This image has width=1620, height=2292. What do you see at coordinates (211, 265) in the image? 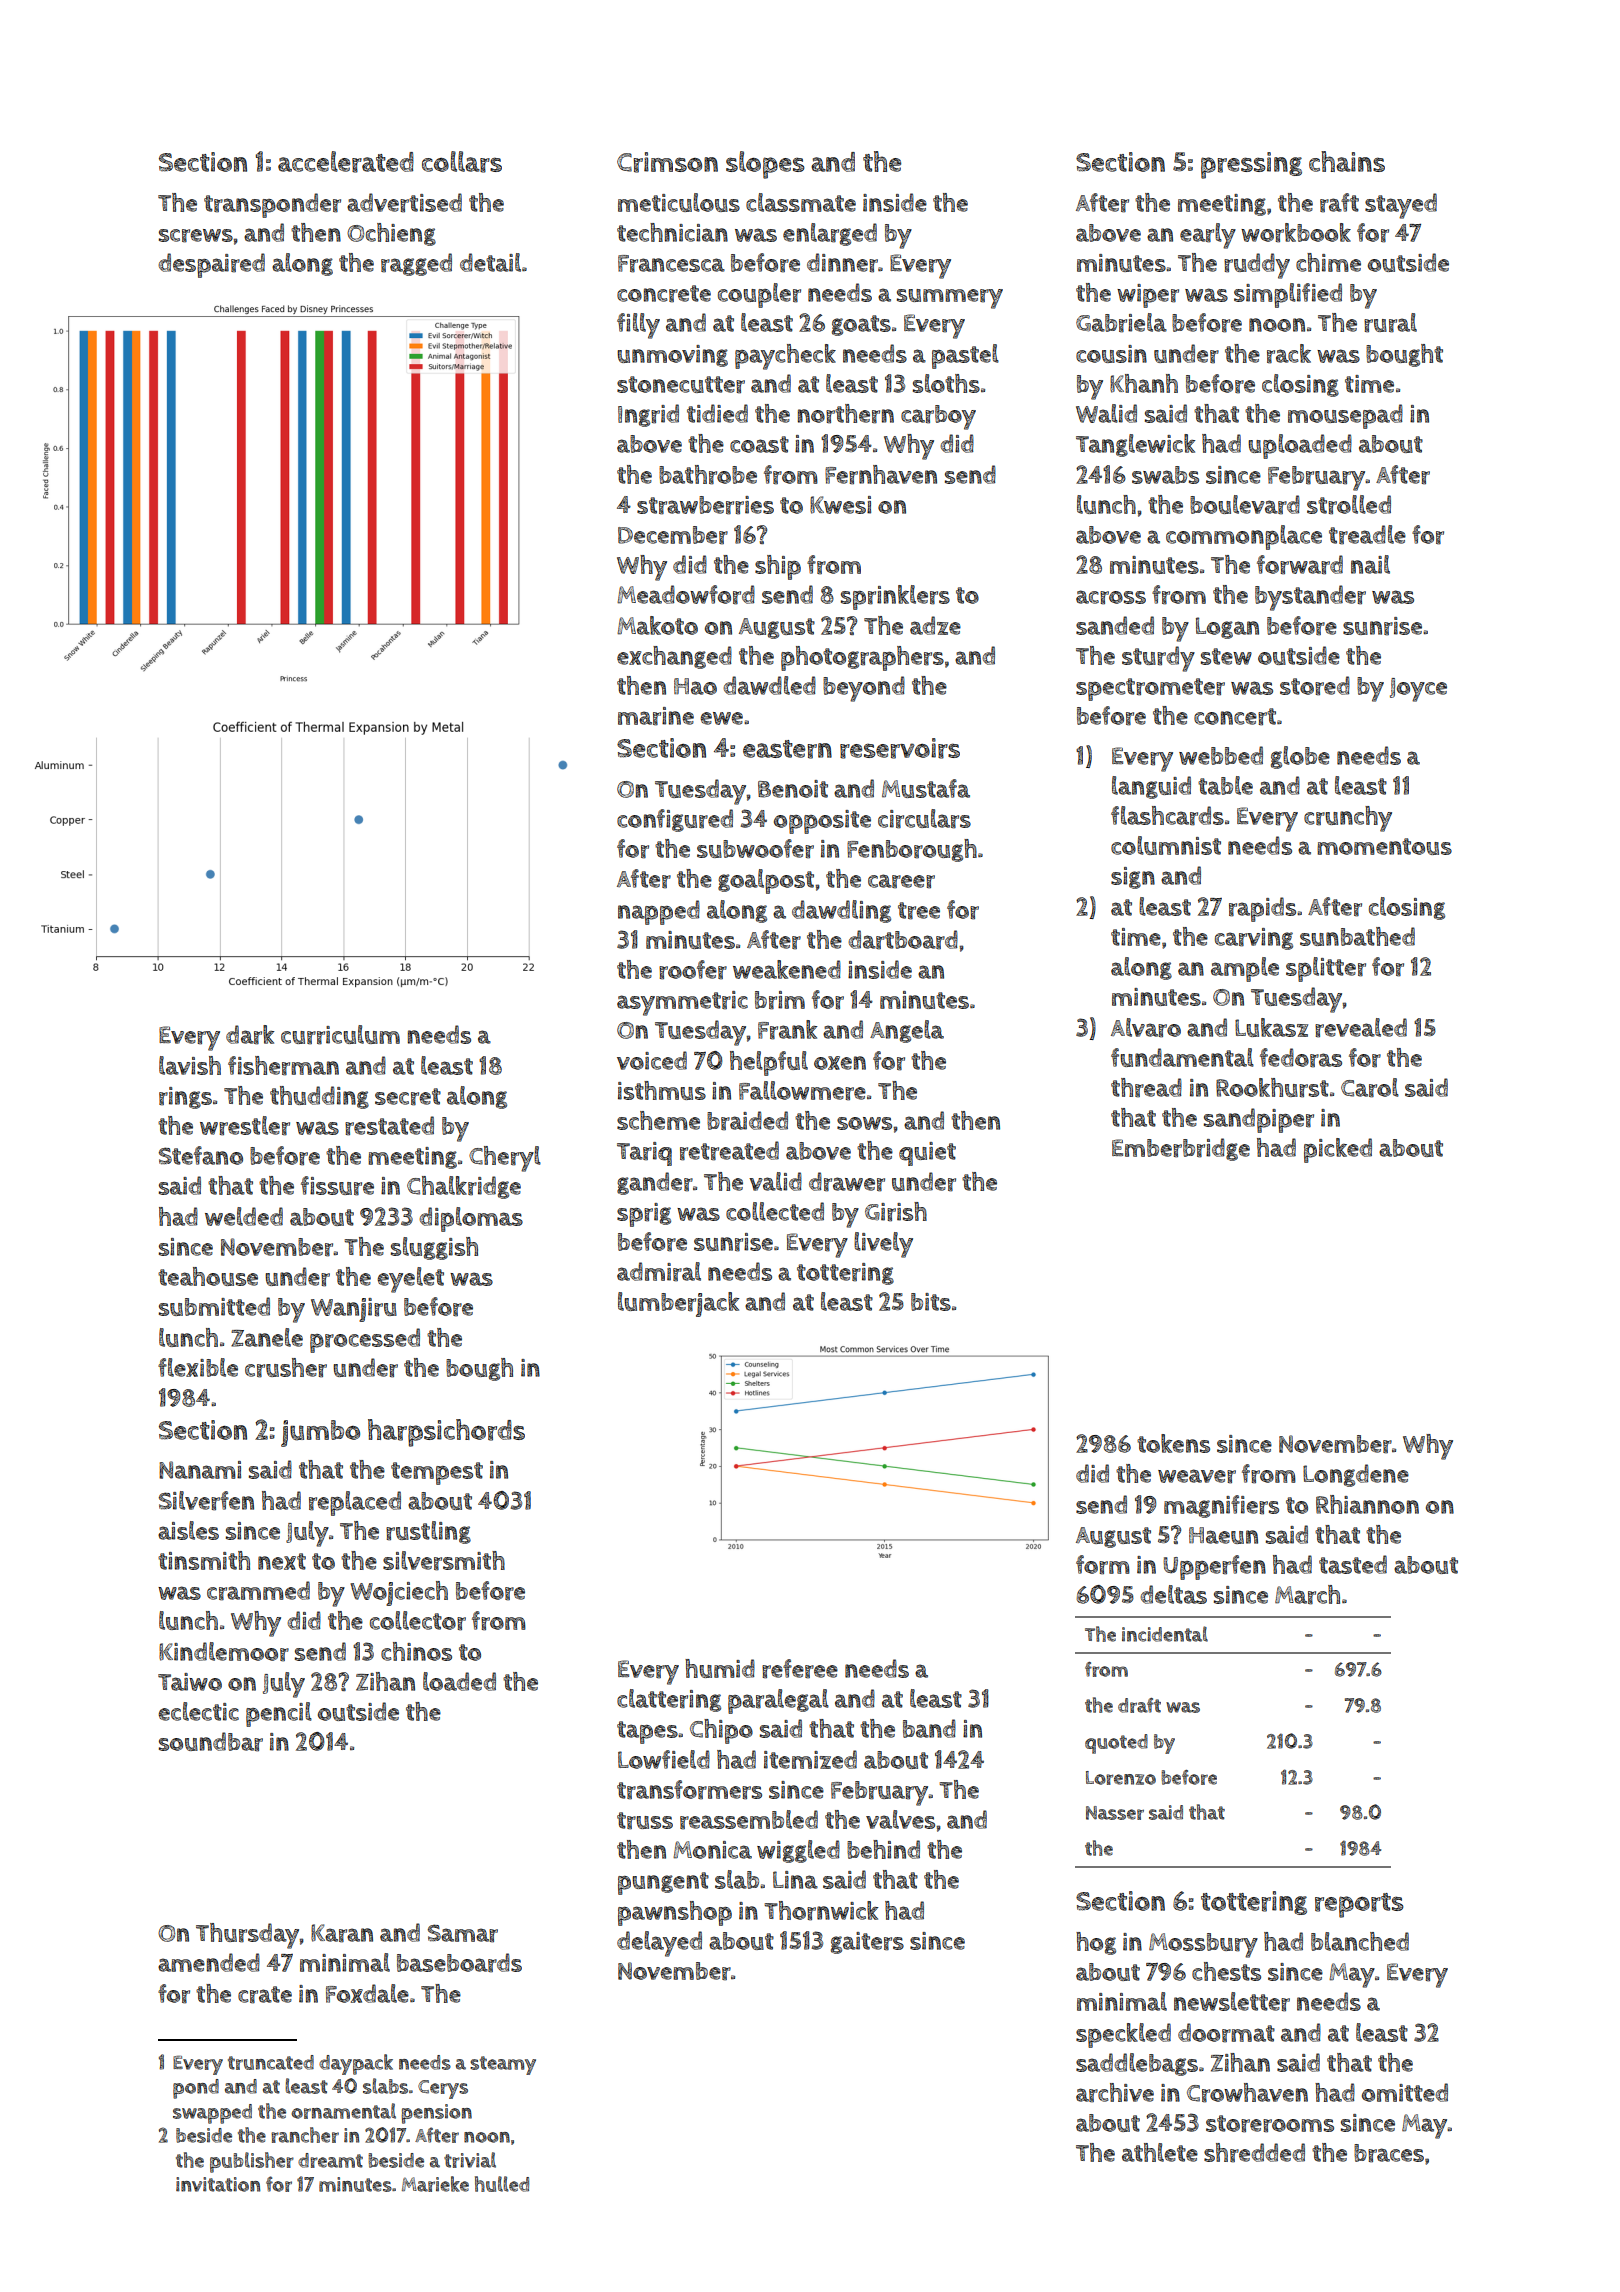
I see `despaired` at bounding box center [211, 265].
